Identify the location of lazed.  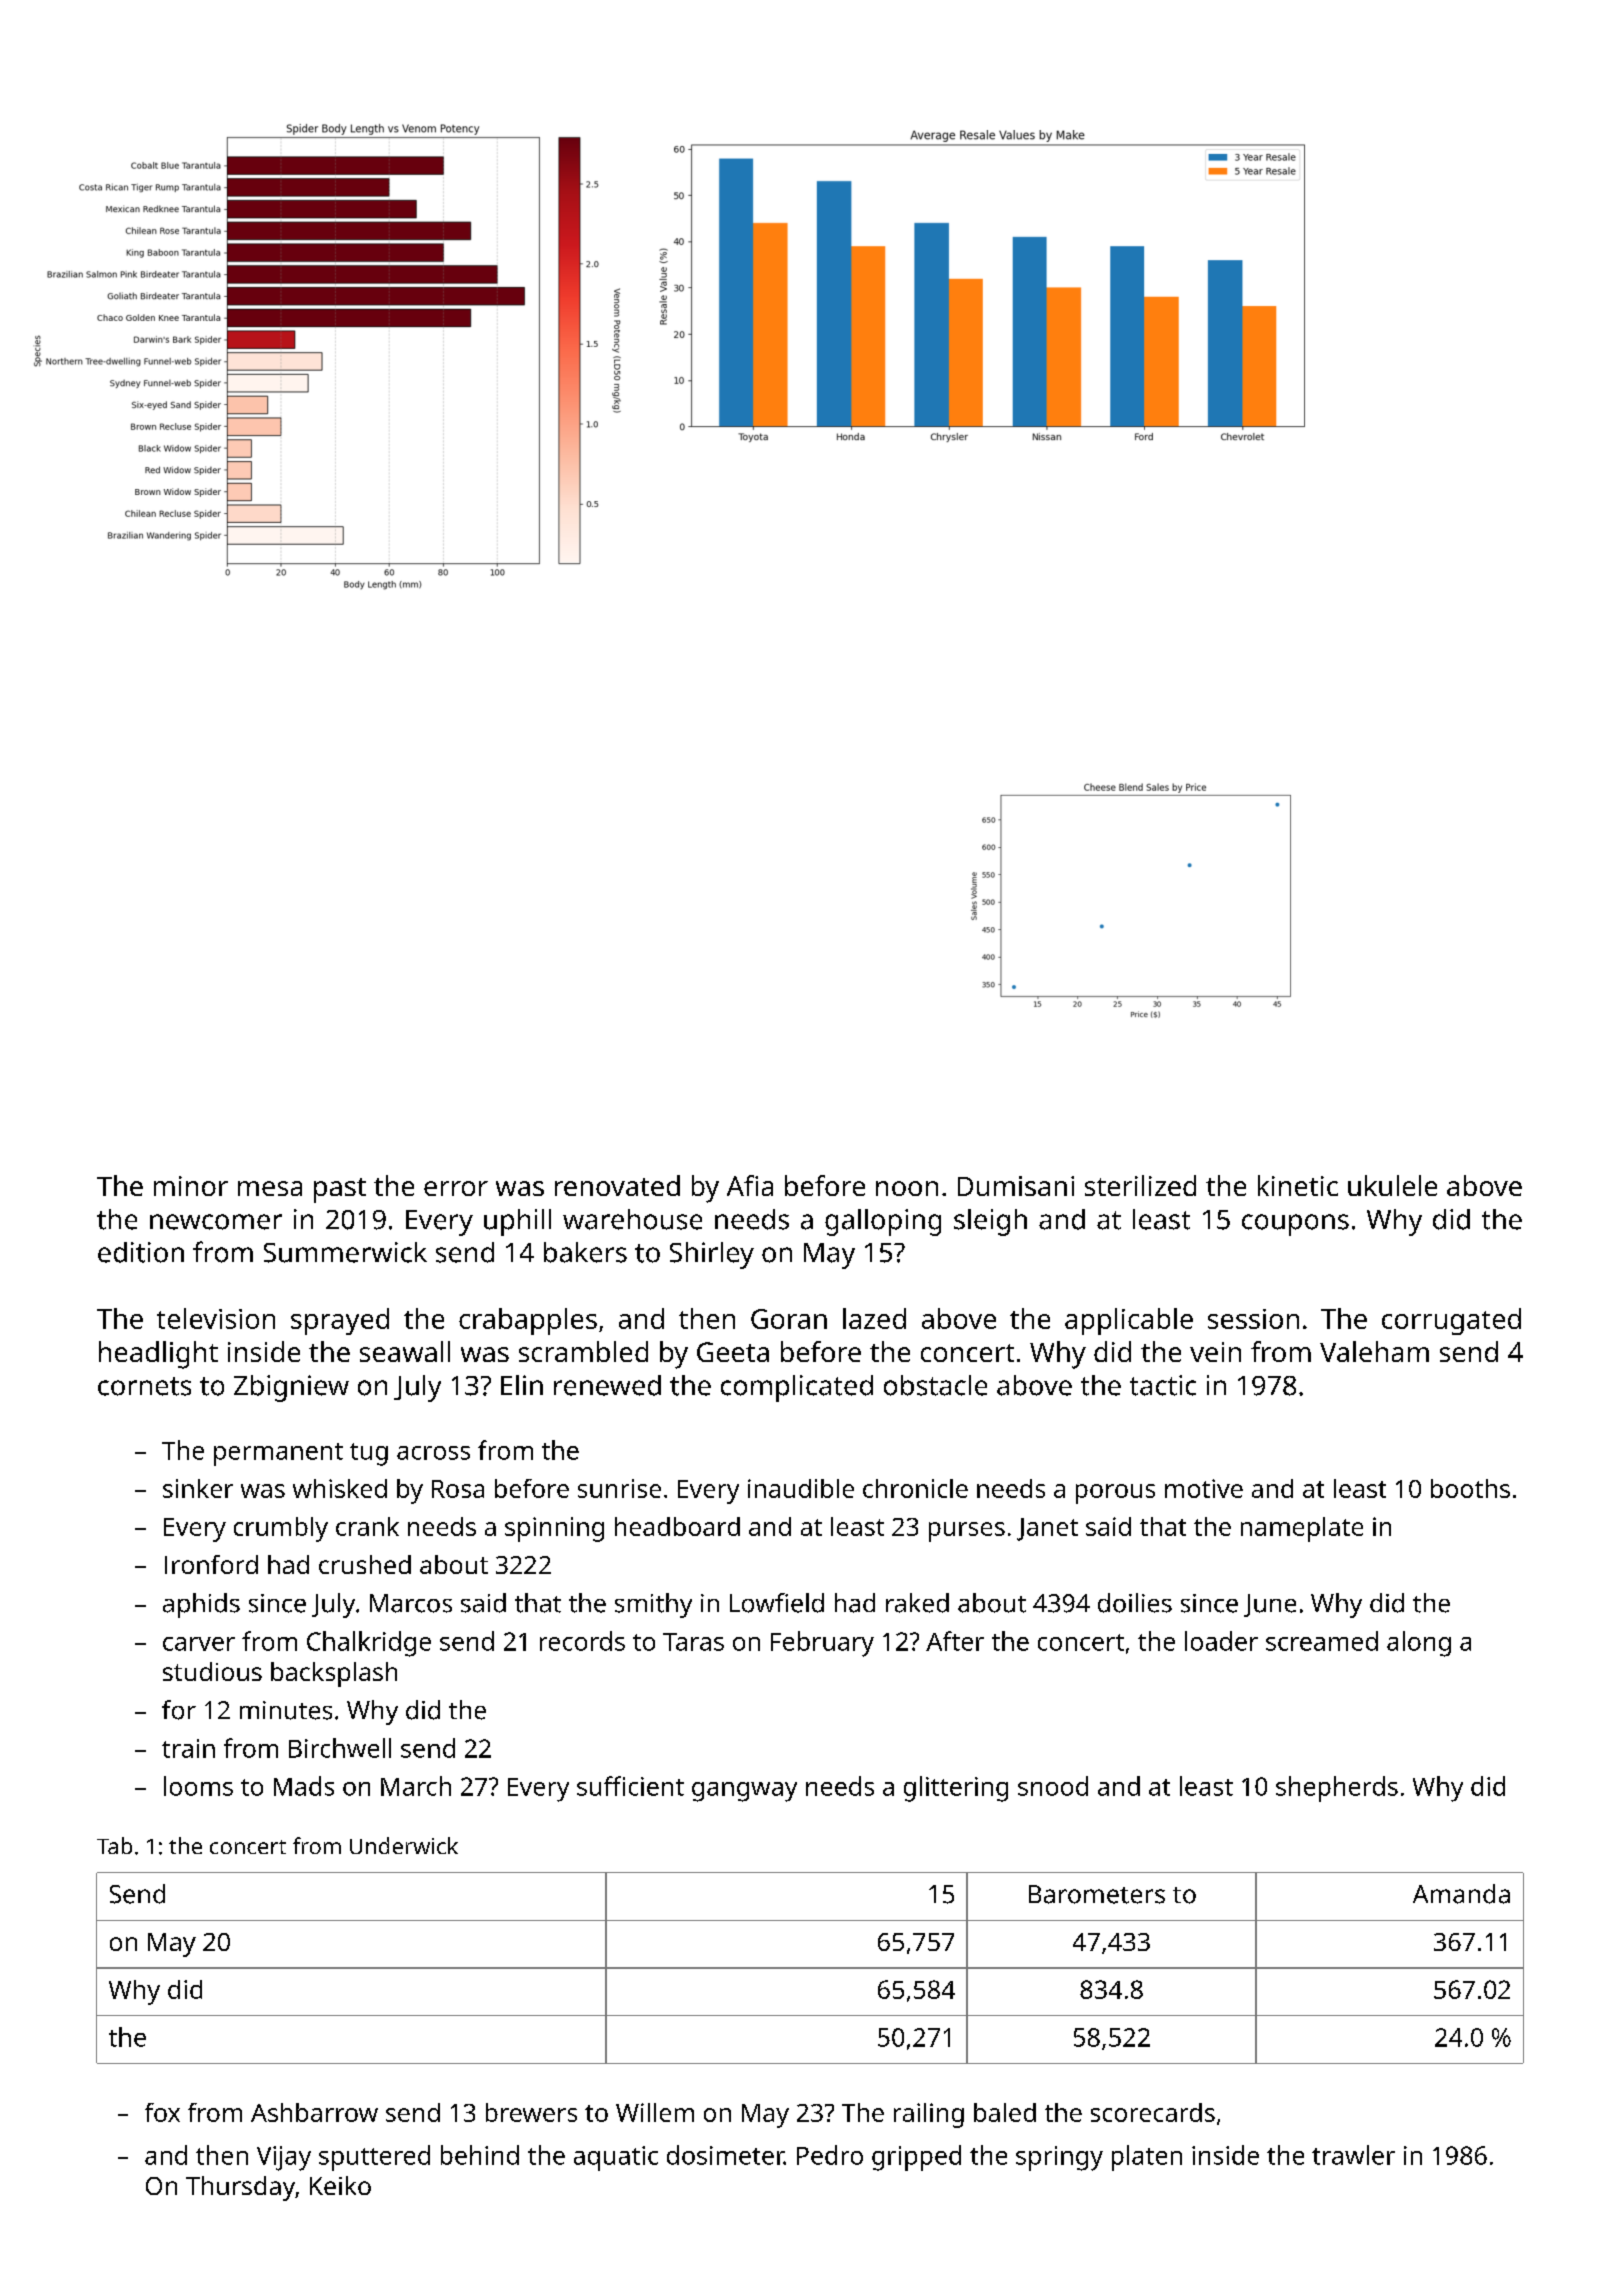
(874, 1318).
